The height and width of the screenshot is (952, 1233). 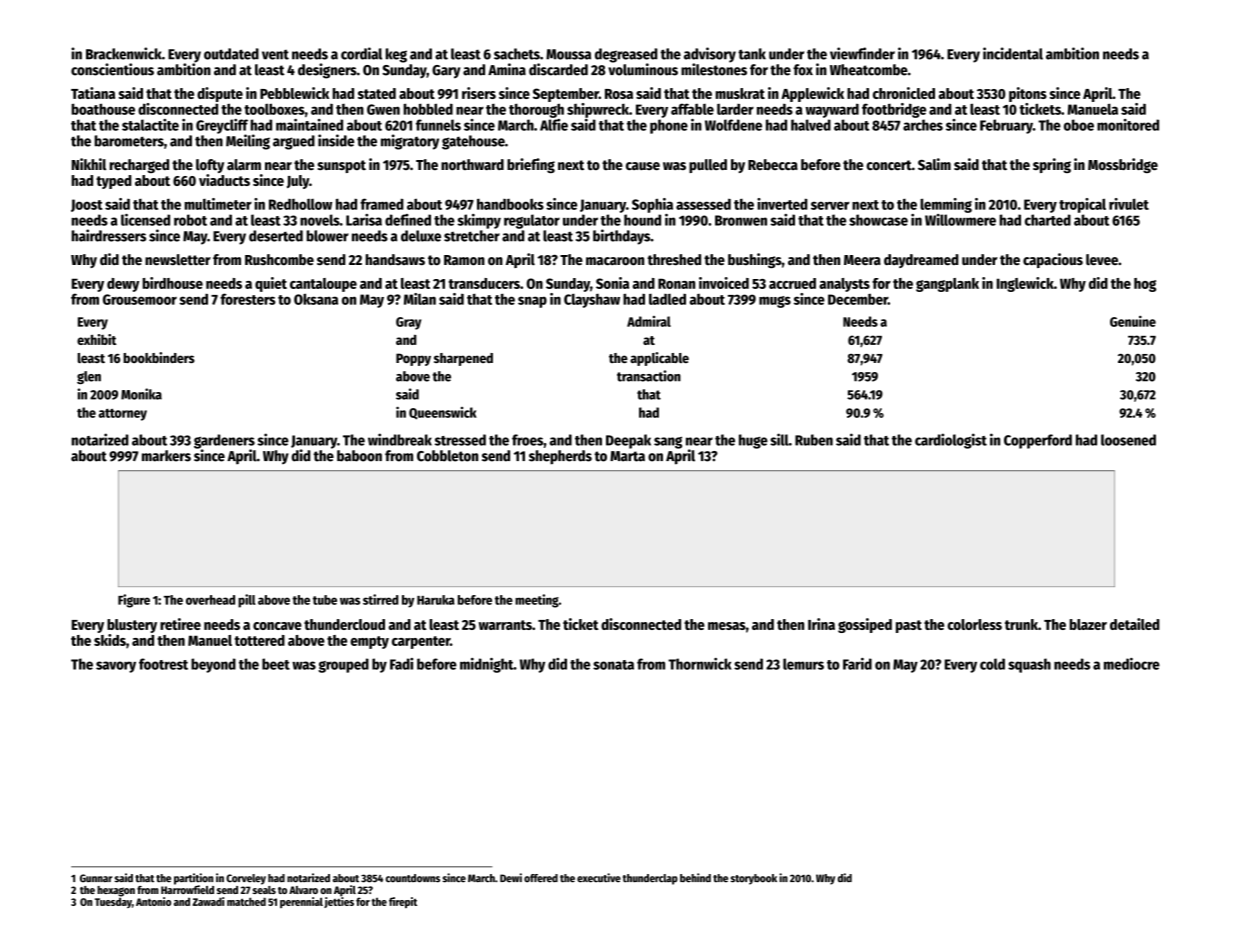 I want to click on Clayshaw, so click(x=592, y=301).
